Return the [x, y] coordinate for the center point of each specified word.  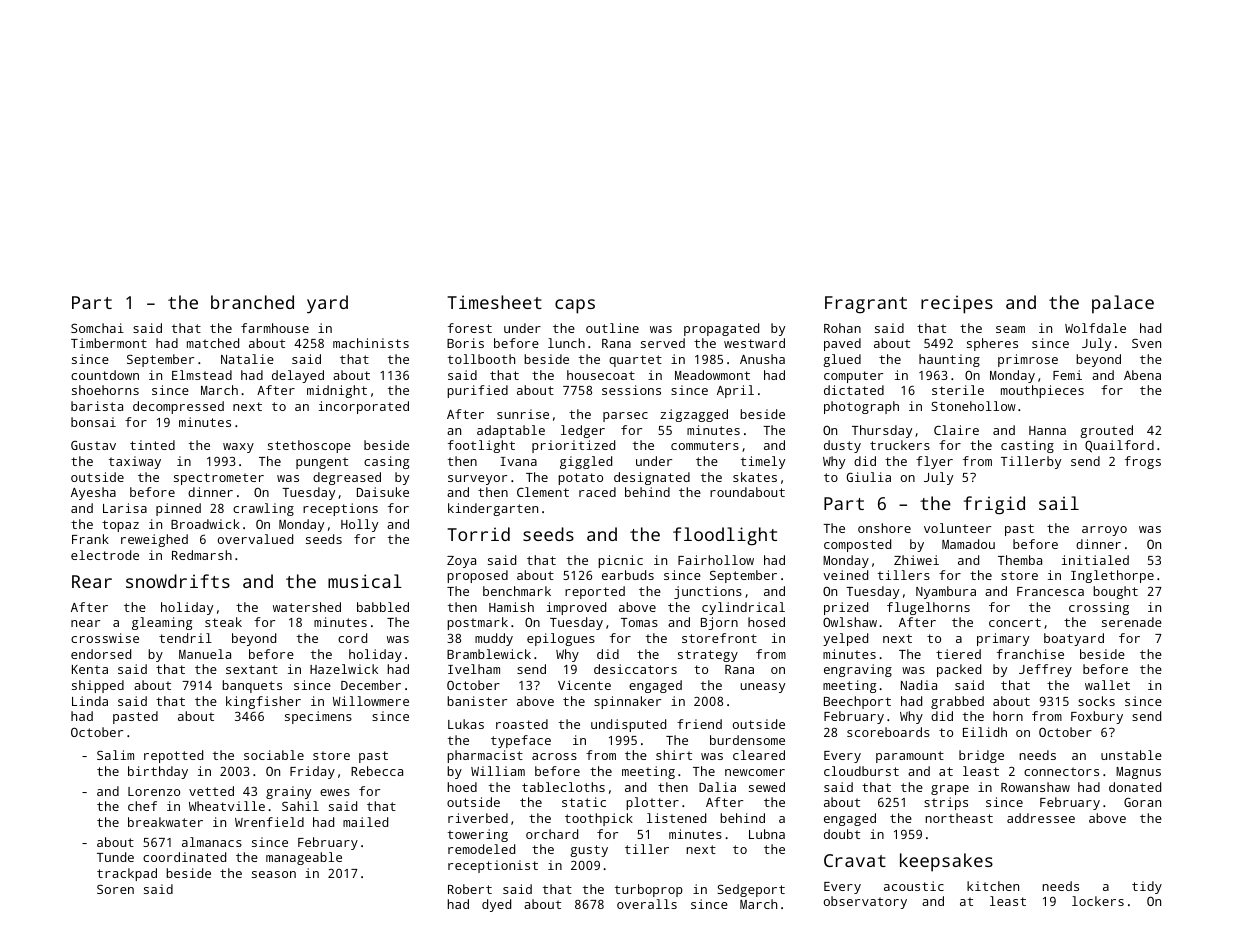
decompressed [178, 407]
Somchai [97, 328]
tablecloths [563, 787]
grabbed [957, 702]
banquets [252, 686]
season [274, 874]
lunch [566, 343]
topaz [120, 526]
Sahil [300, 806]
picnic [620, 561]
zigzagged [694, 415]
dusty [842, 446]
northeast [959, 818]
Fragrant [866, 305]
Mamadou [968, 544]
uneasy [762, 688]
